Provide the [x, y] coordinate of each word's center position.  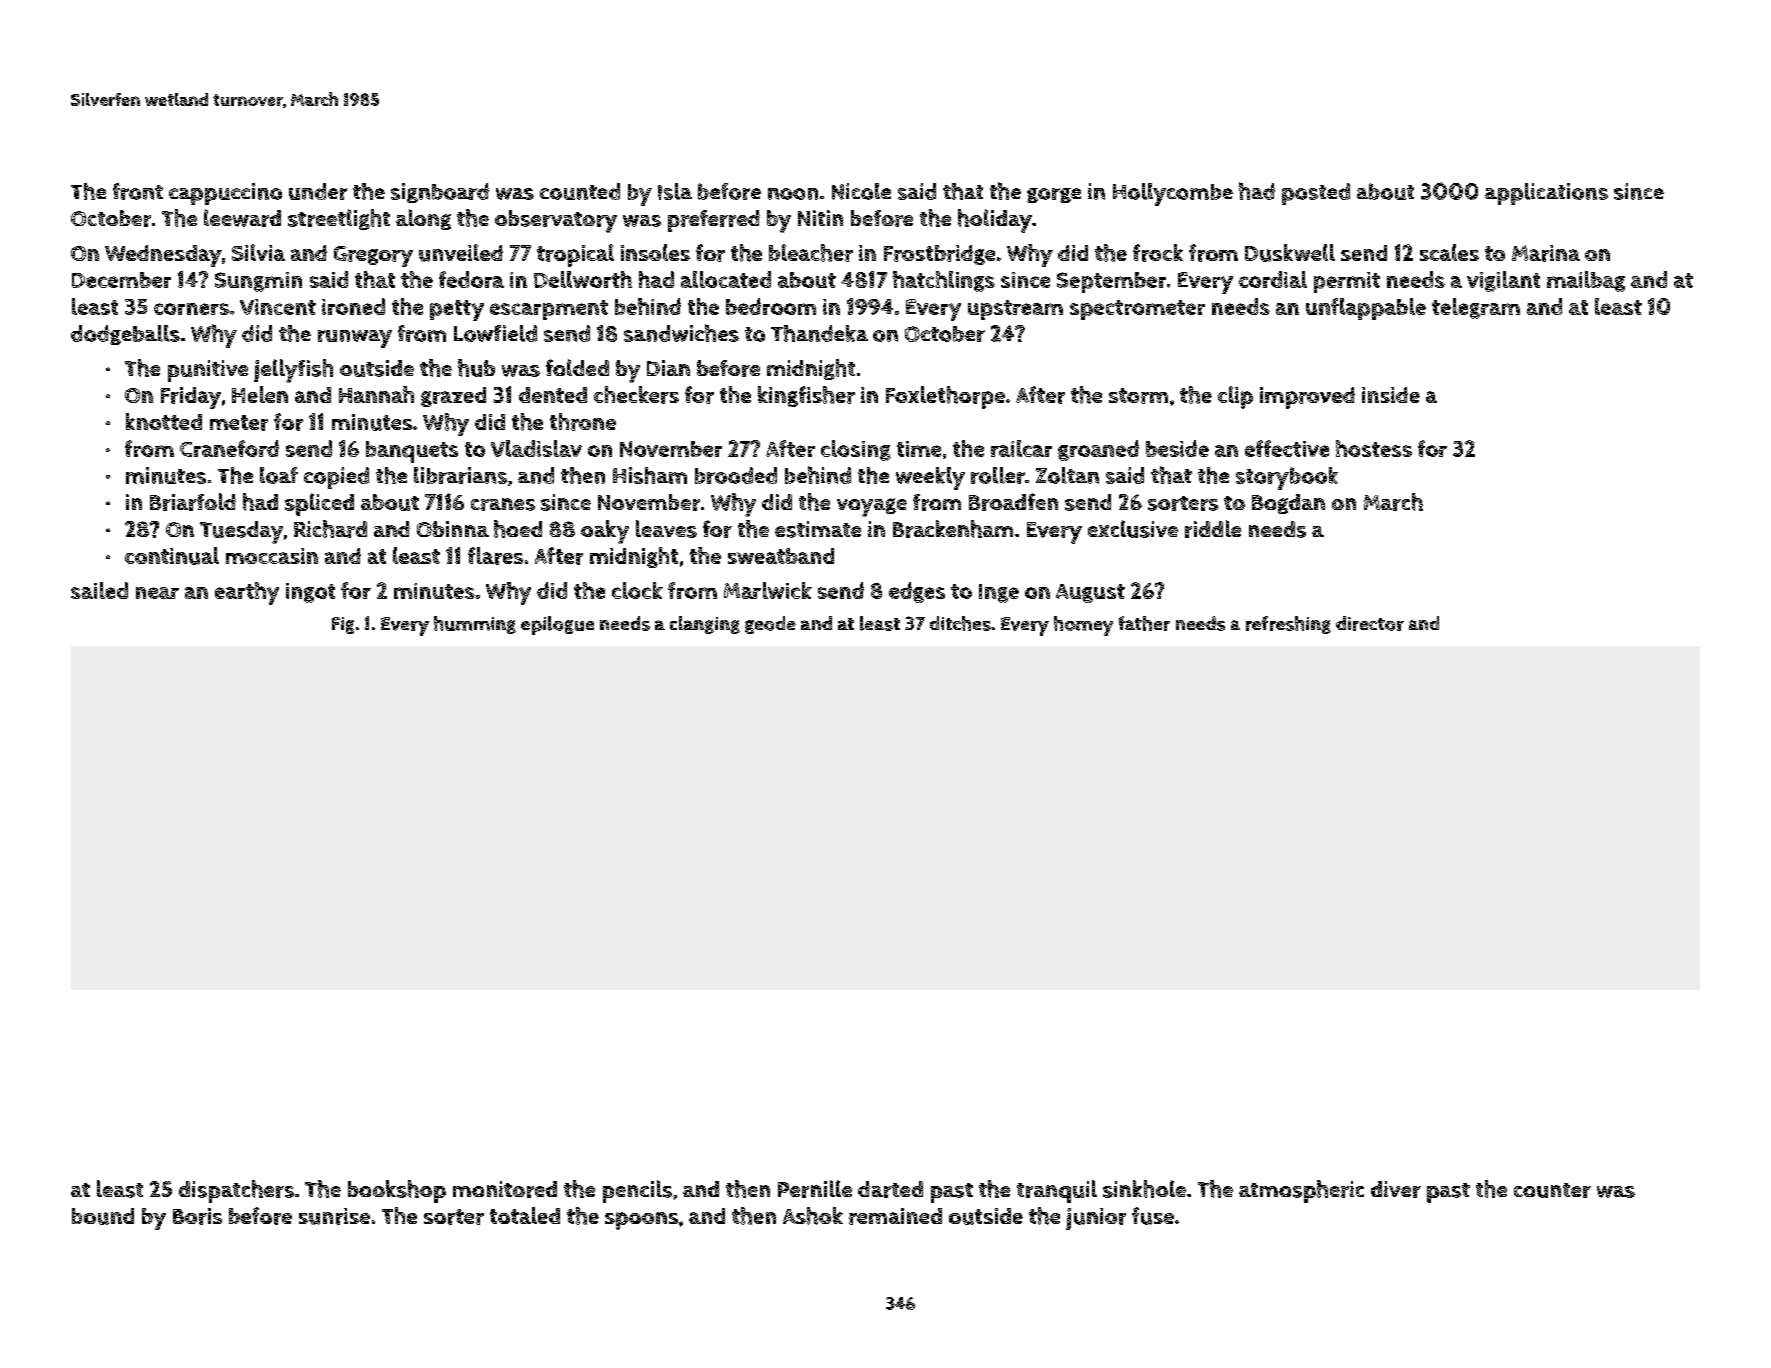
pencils [637, 1191]
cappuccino [225, 194]
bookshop [397, 1191]
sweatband [781, 556]
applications [1546, 194]
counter [1552, 1190]
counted [580, 191]
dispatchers [236, 1191]
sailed [99, 590]
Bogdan [1288, 504]
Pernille [815, 1189]
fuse [1153, 1216]
